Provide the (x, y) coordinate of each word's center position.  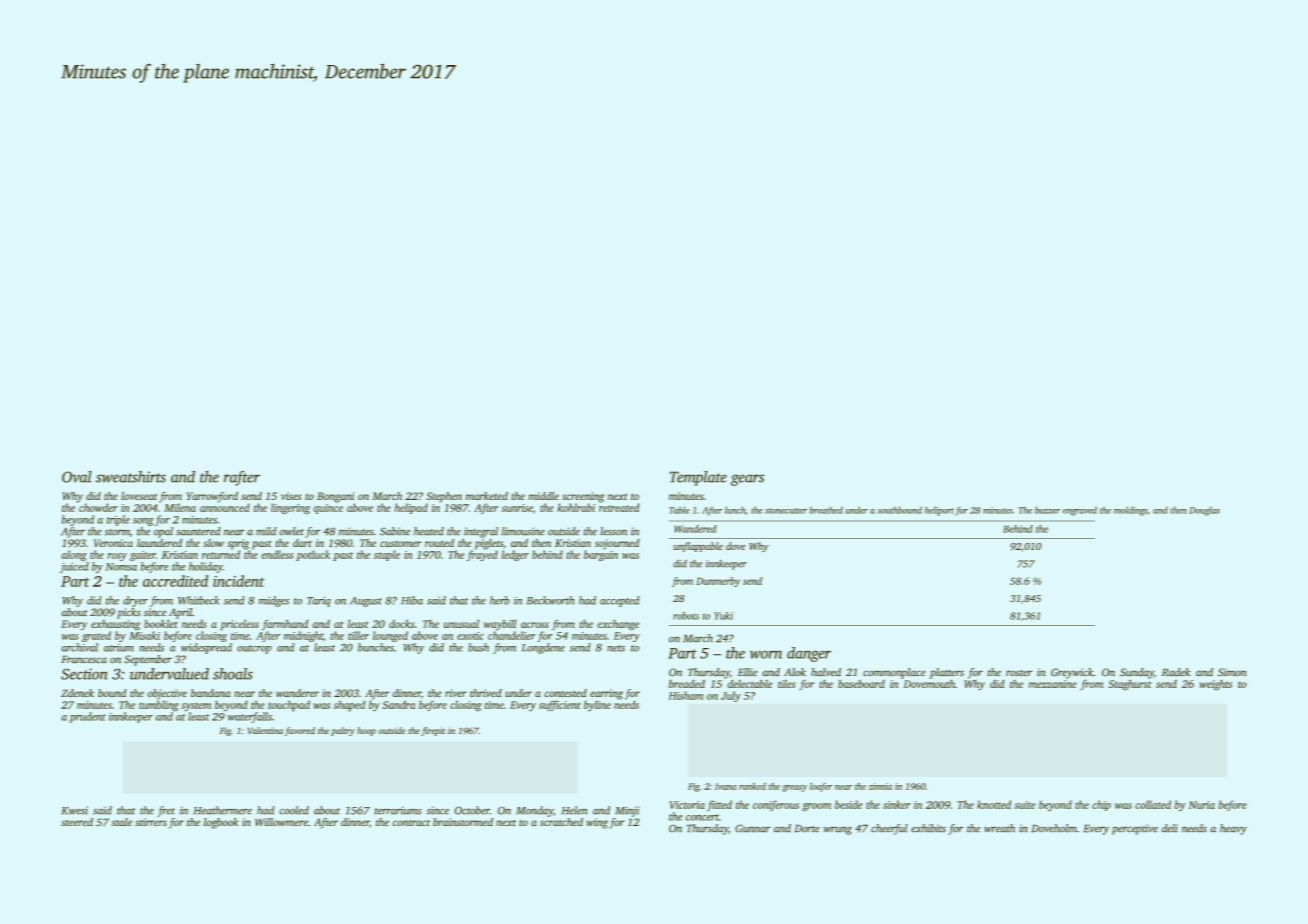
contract (411, 823)
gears (747, 480)
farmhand (285, 625)
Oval (77, 477)
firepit (433, 731)
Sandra (399, 705)
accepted (620, 601)
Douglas (1204, 511)
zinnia (880, 786)
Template (698, 478)
